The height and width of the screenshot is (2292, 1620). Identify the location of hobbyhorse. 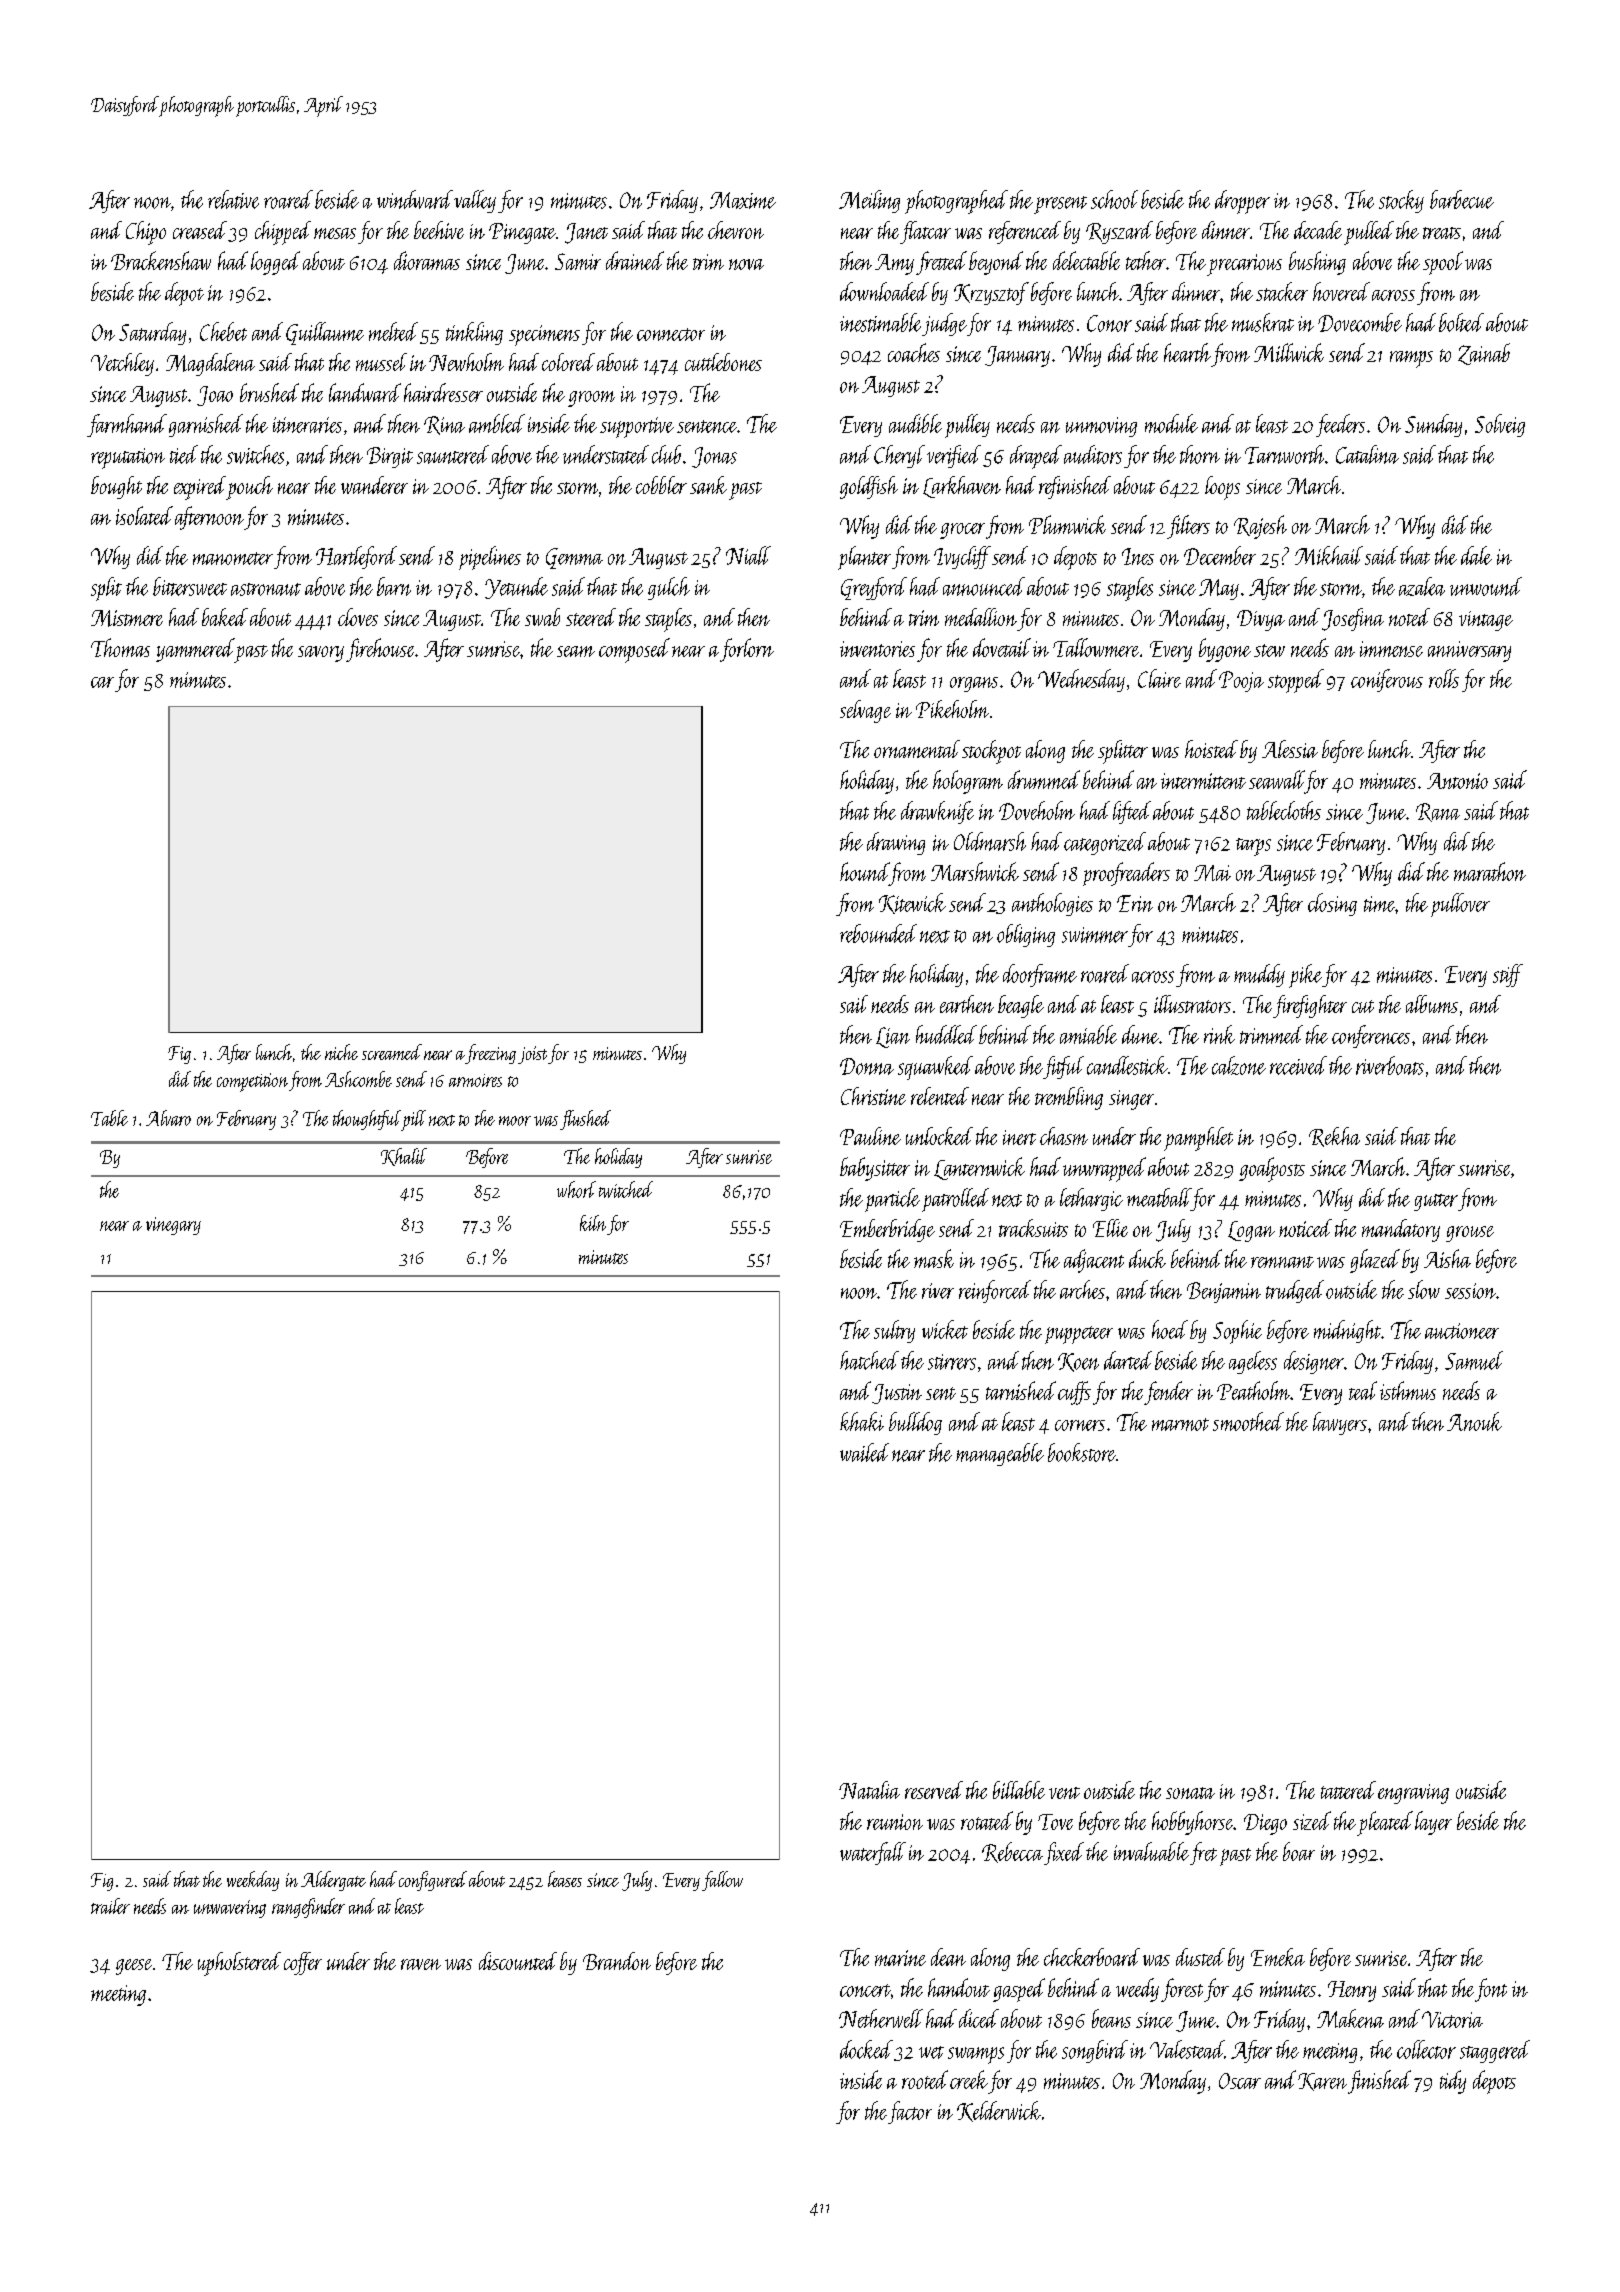
(1192, 1823).
